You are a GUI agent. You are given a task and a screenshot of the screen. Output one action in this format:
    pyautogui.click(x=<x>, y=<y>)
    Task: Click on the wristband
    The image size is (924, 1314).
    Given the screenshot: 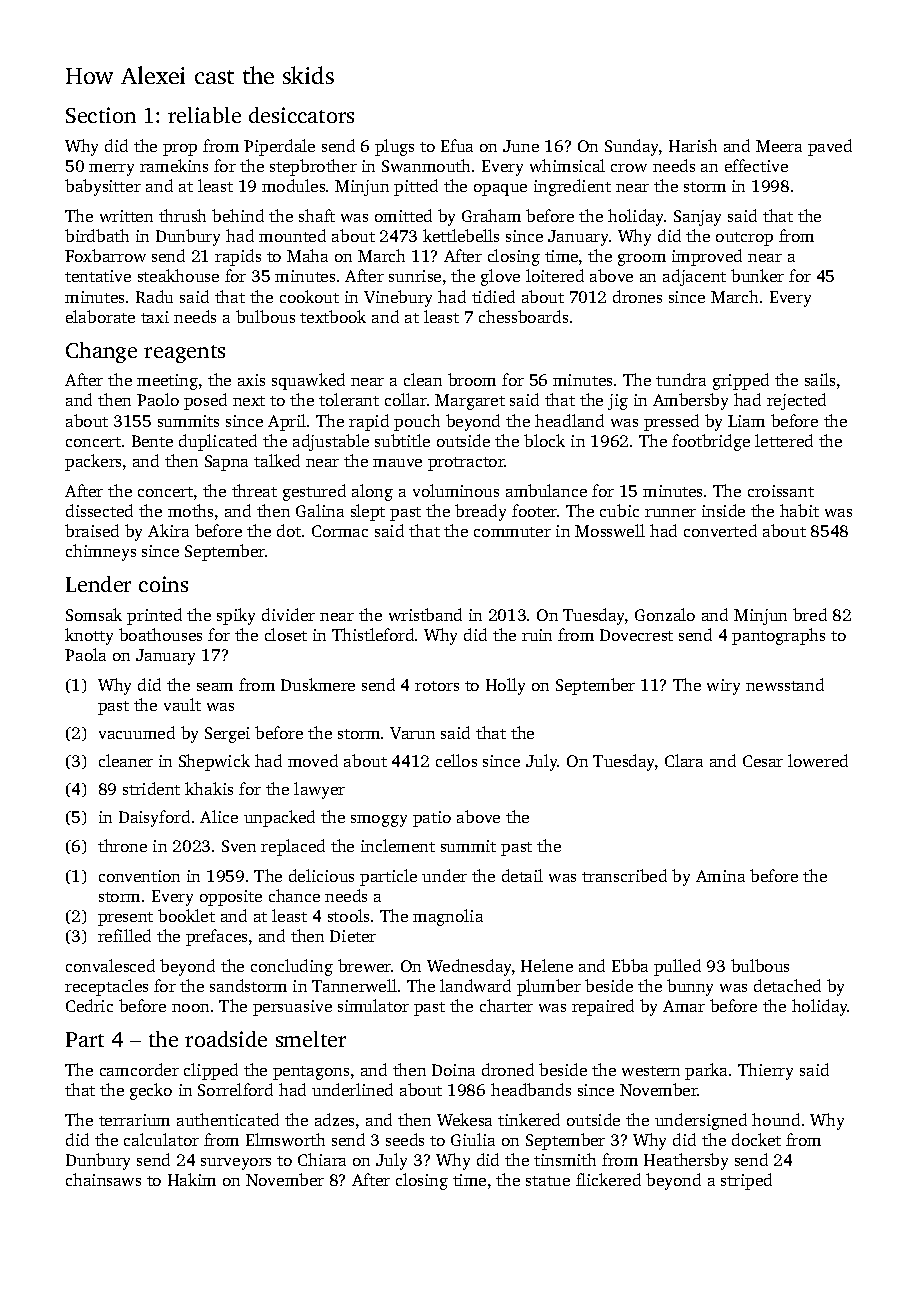 What is the action you would take?
    pyautogui.click(x=425, y=614)
